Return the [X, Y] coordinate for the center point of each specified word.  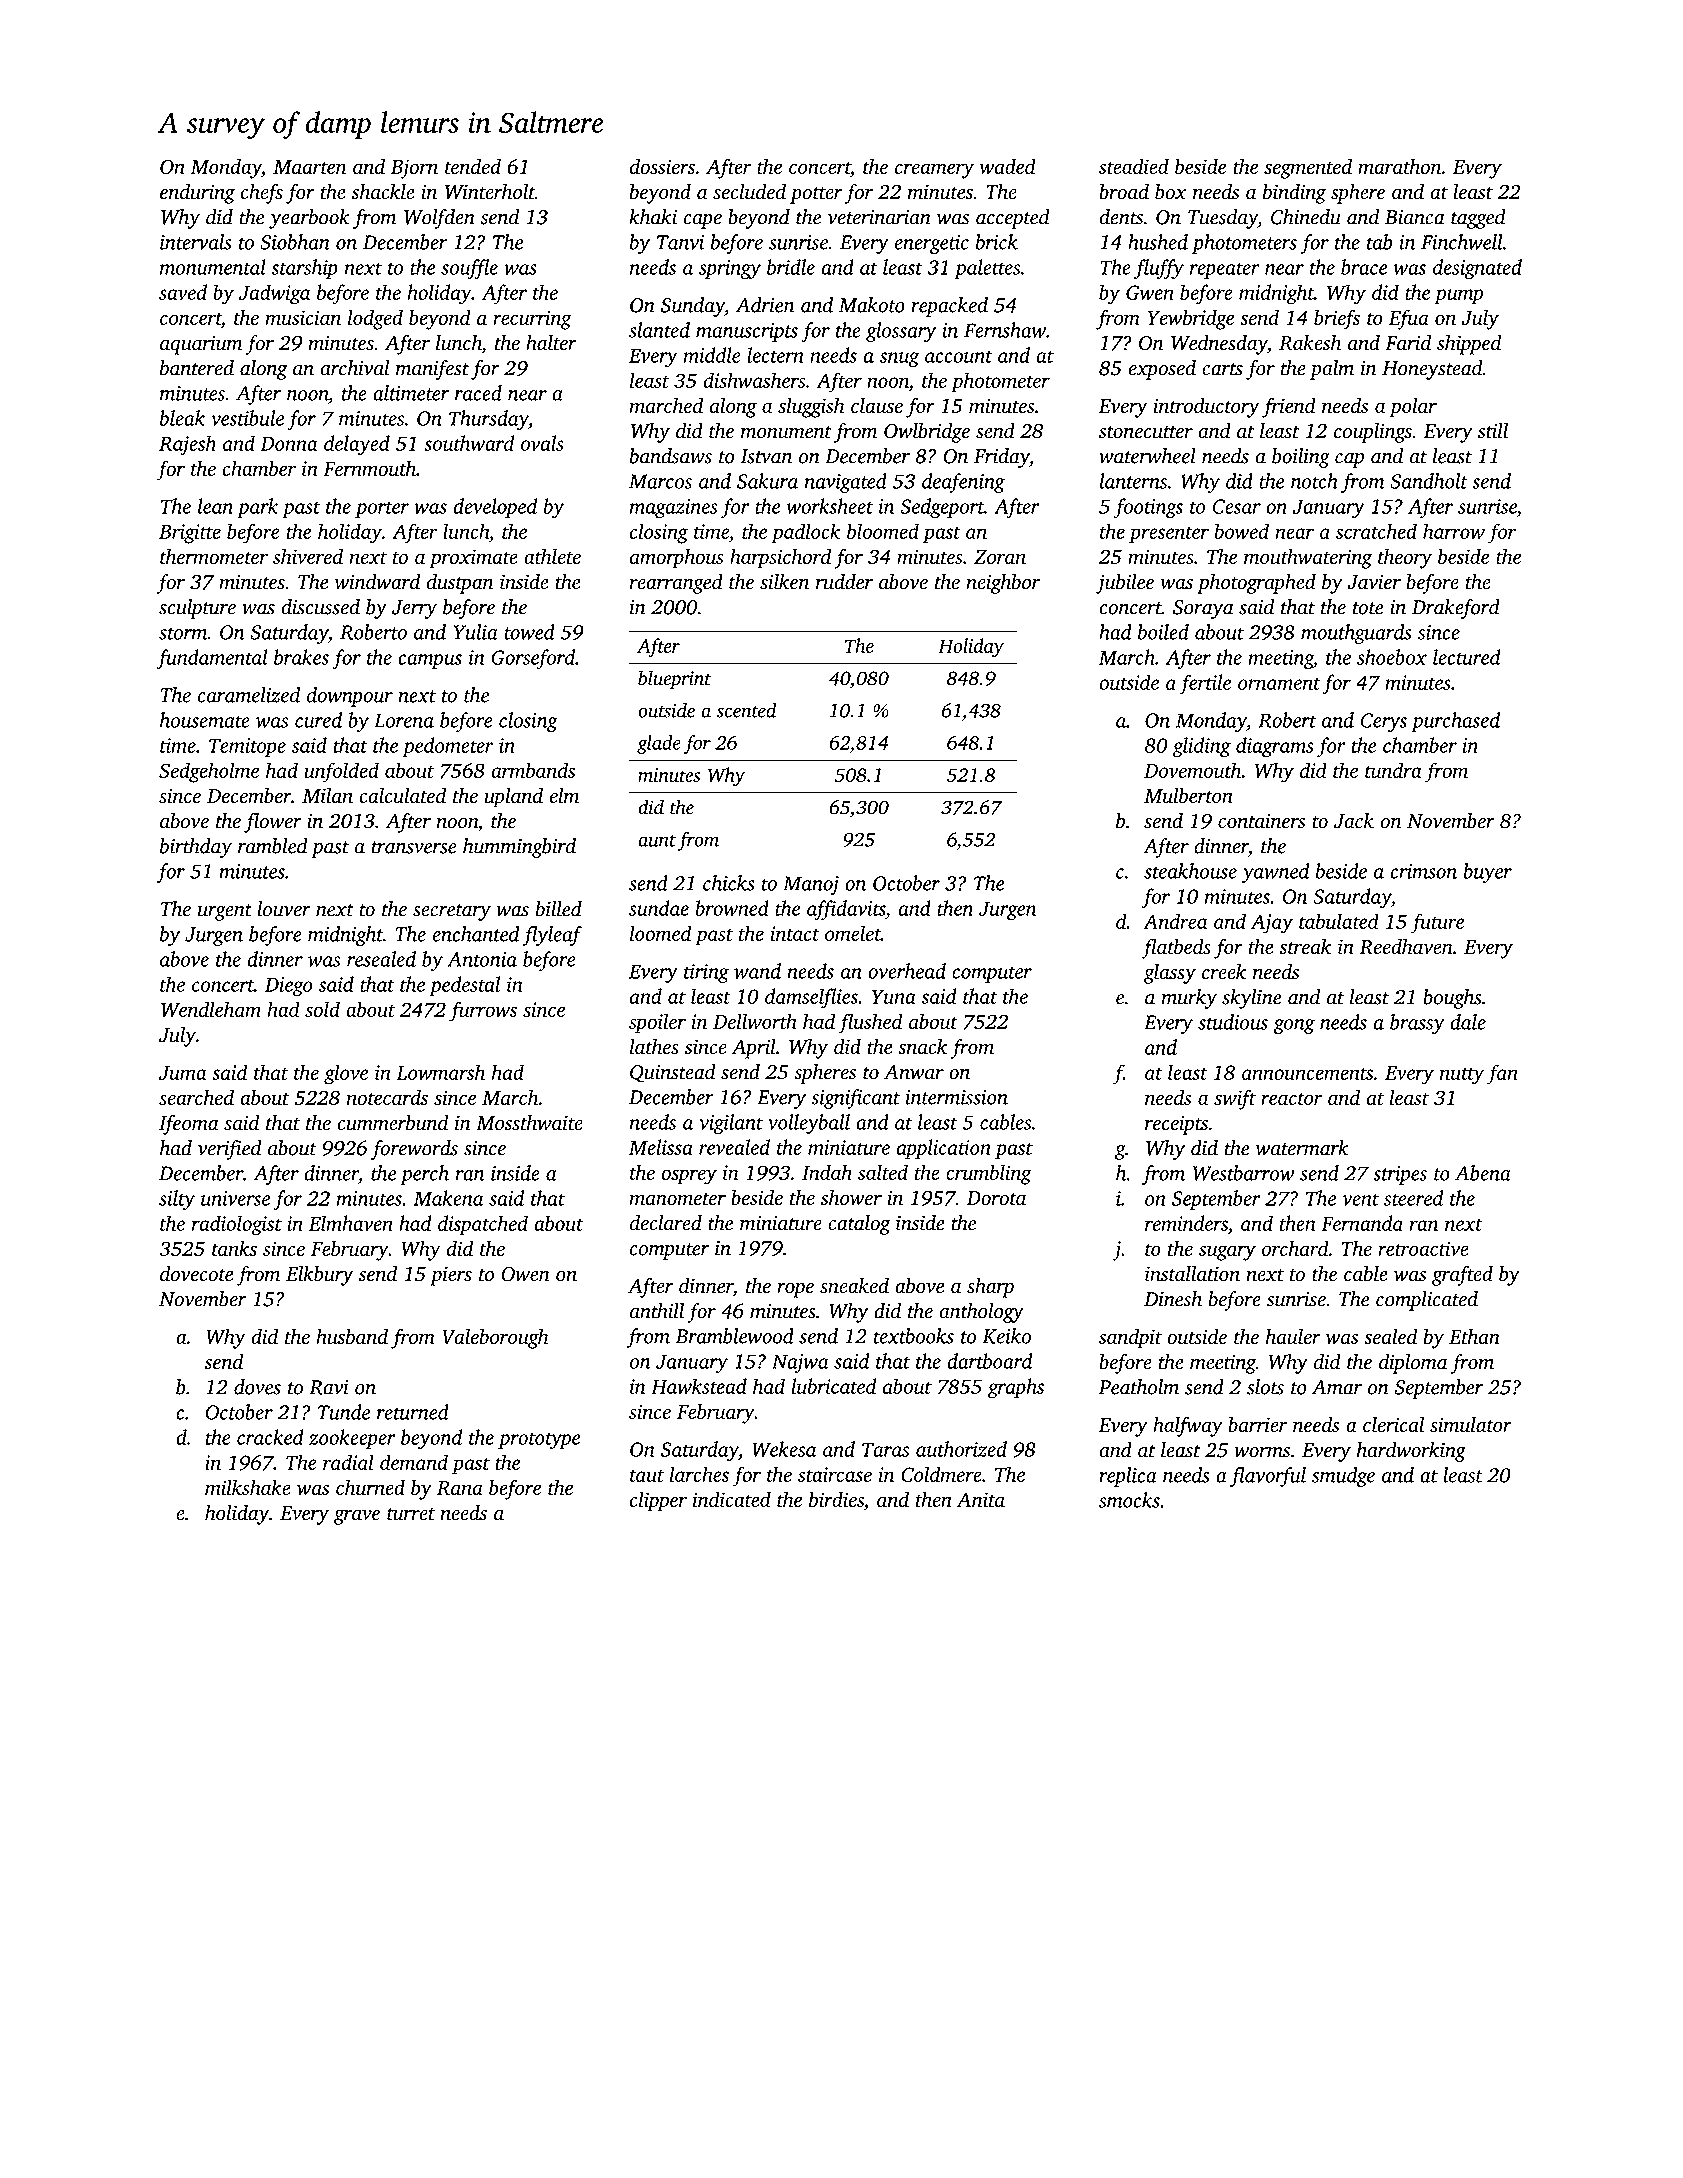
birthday [196, 848]
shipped [1469, 345]
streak [1305, 946]
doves [257, 1387]
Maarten [310, 167]
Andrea [1175, 921]
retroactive [1423, 1248]
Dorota [996, 1198]
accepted [1013, 219]
